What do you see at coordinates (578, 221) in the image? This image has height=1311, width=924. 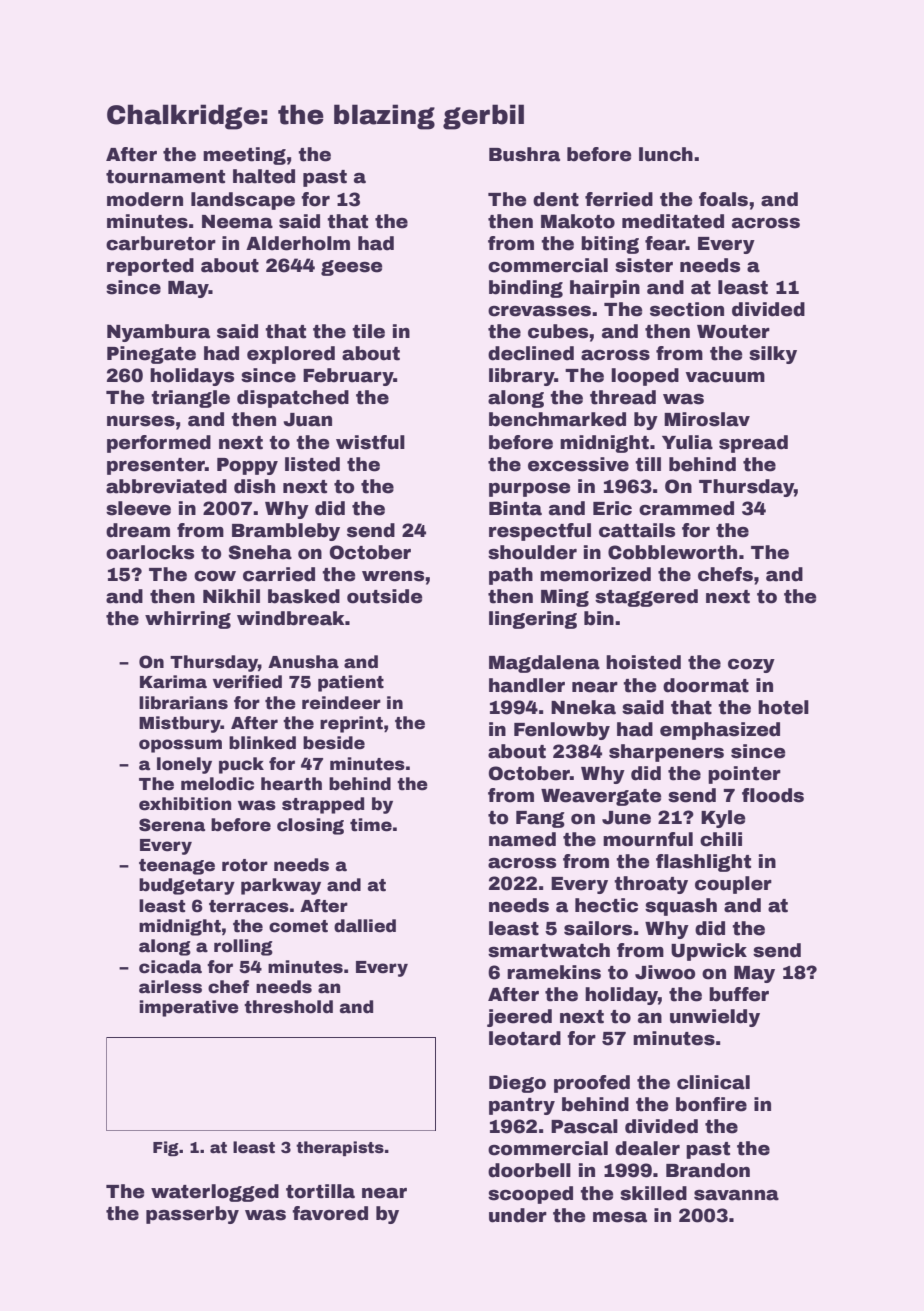 I see `Makoto` at bounding box center [578, 221].
